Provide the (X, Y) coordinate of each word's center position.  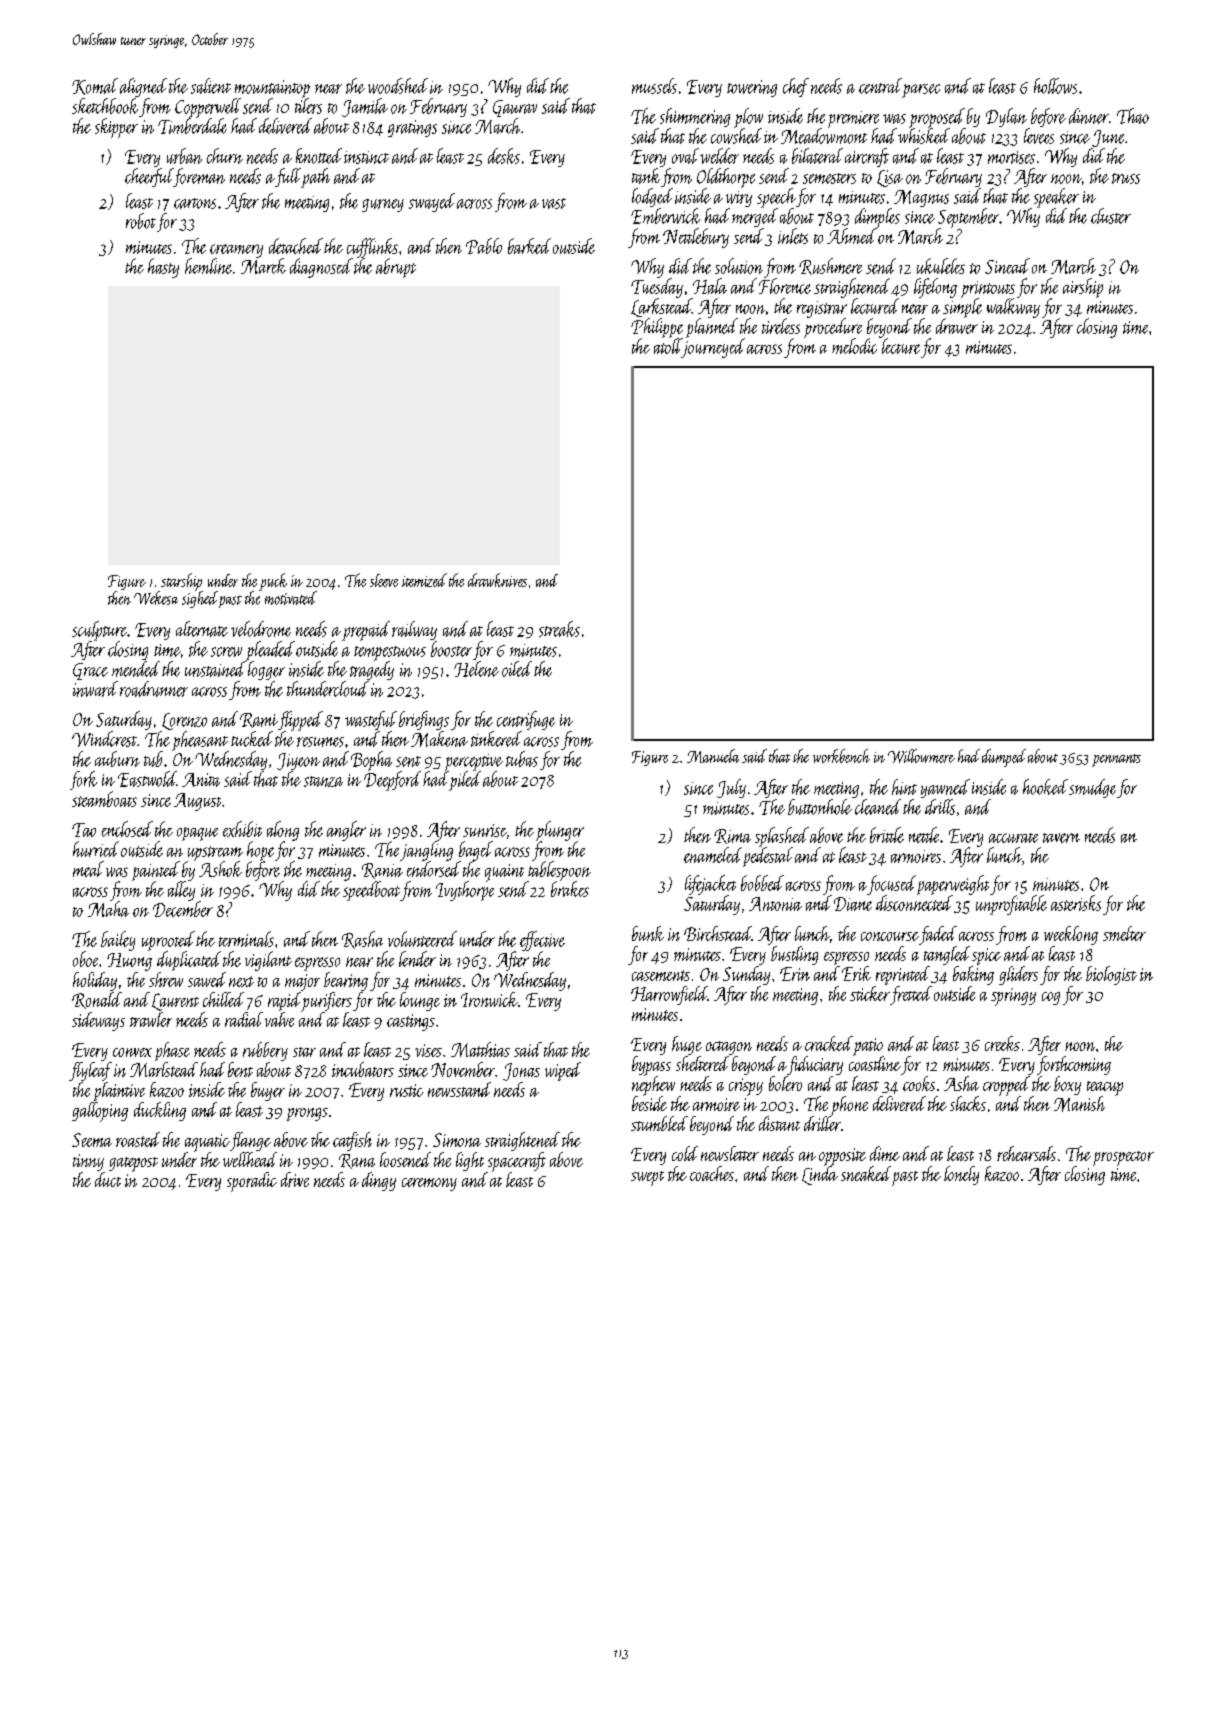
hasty (163, 268)
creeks (1002, 1043)
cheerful (149, 177)
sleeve (384, 580)
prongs (307, 1114)
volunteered (422, 939)
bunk (648, 933)
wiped (563, 1071)
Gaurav (515, 108)
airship (1083, 288)
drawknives (497, 580)
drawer (957, 326)
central (880, 86)
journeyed (713, 348)
